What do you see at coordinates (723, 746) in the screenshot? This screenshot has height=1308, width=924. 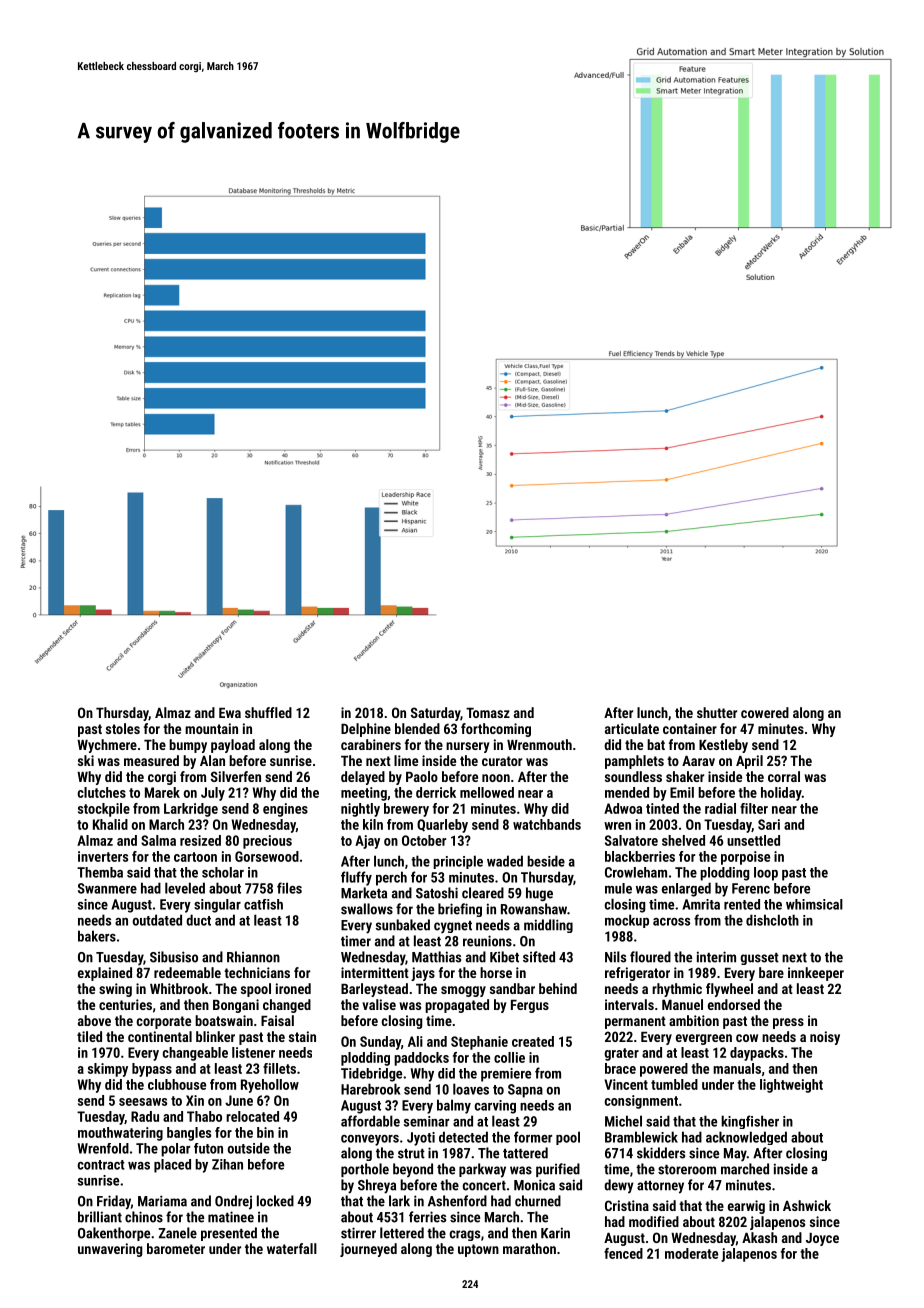 I see `Kestleby` at bounding box center [723, 746].
